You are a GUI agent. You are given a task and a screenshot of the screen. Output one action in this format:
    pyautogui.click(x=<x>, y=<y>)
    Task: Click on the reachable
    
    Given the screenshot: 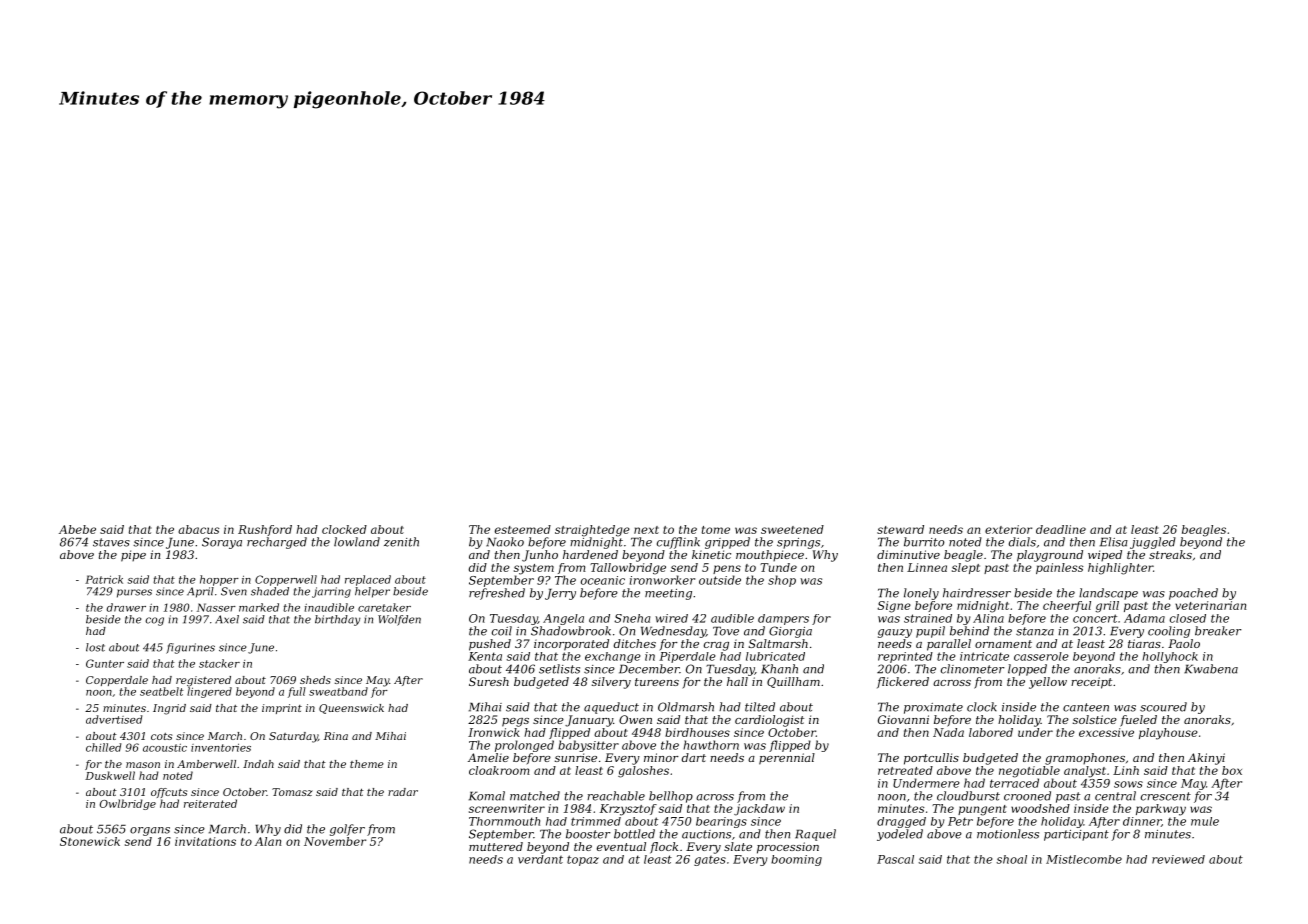 What is the action you would take?
    pyautogui.click(x=616, y=796)
